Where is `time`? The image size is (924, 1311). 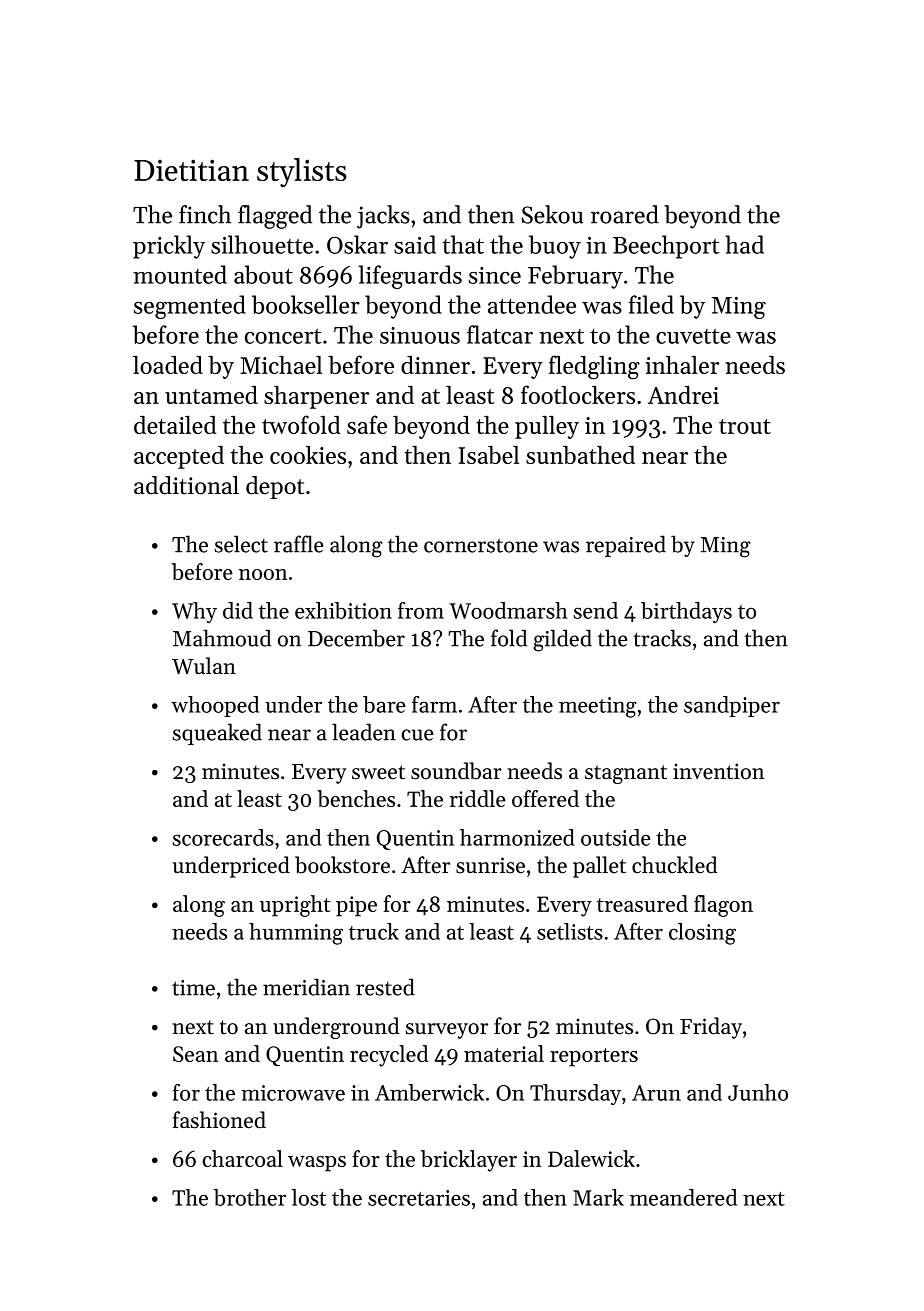 time is located at coordinates (193, 988).
